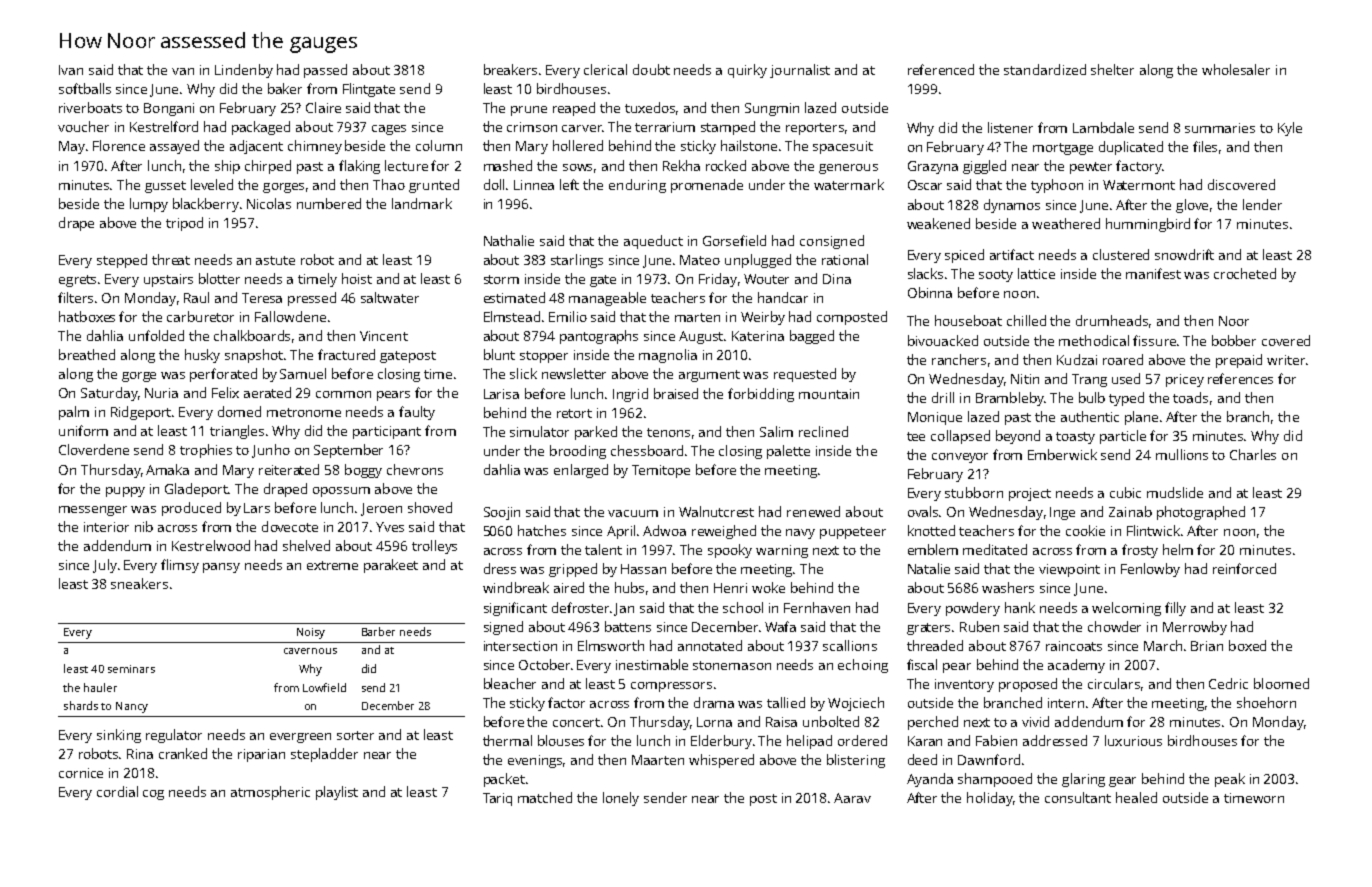 The width and height of the screenshot is (1372, 887). What do you see at coordinates (1205, 146) in the screenshot?
I see `files` at bounding box center [1205, 146].
